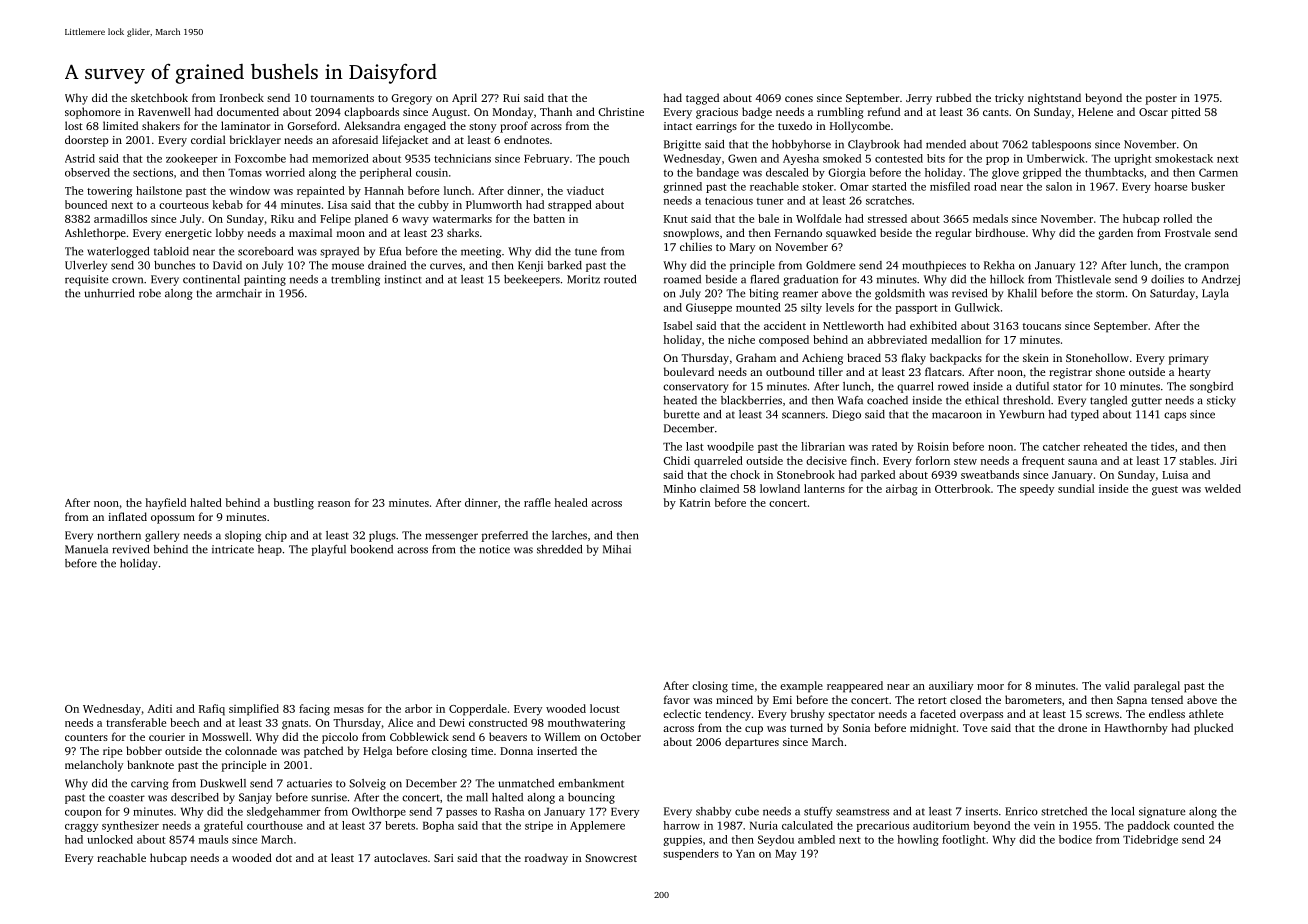  Describe the element at coordinates (591, 783) in the screenshot. I see `embankment` at that location.
